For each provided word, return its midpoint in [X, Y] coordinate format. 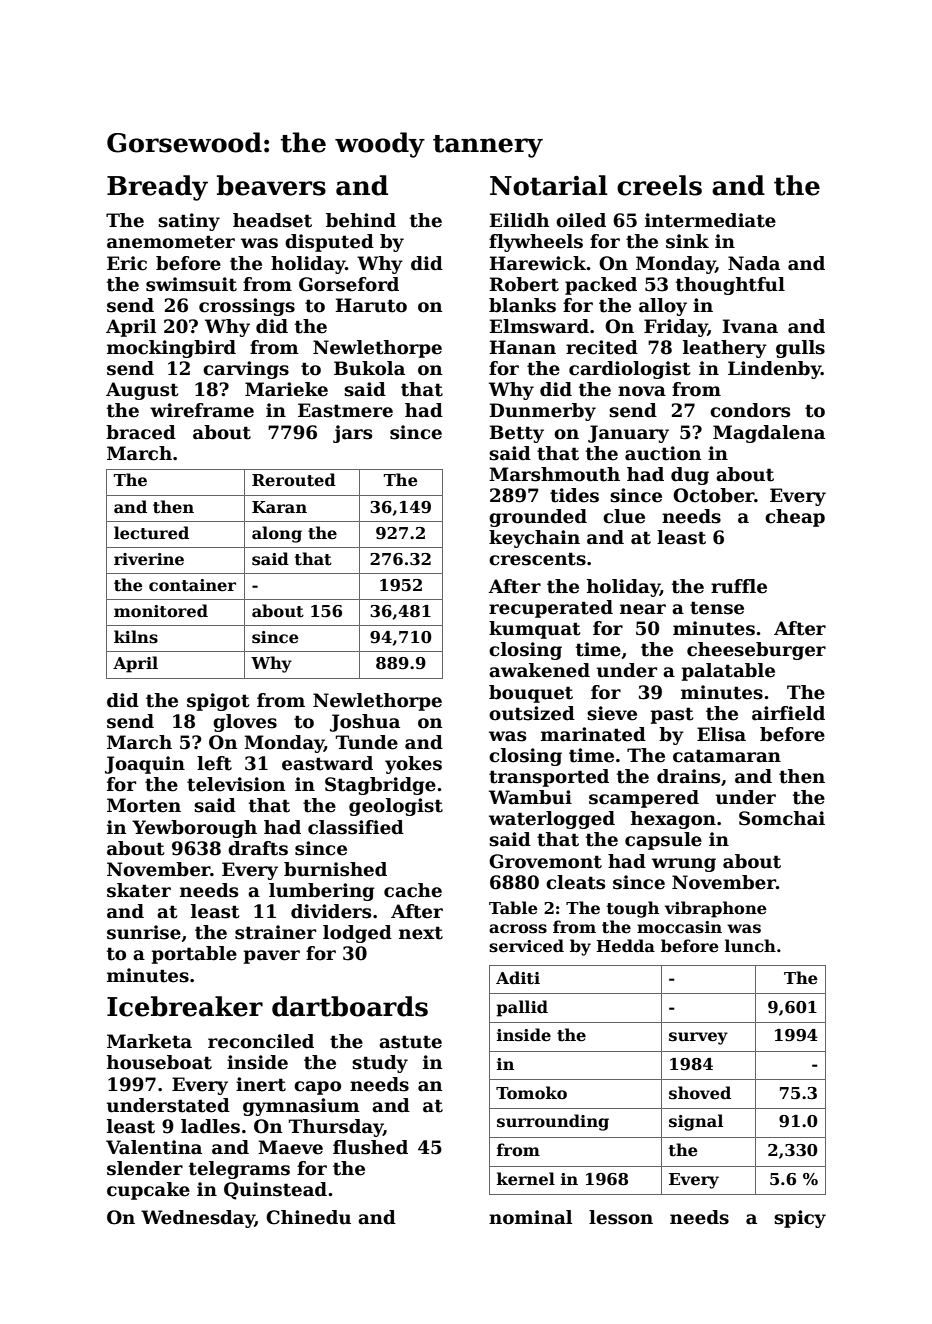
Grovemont [545, 861]
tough [633, 909]
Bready [157, 188]
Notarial [548, 185]
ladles [210, 1126]
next [421, 933]
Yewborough [194, 829]
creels [659, 185]
